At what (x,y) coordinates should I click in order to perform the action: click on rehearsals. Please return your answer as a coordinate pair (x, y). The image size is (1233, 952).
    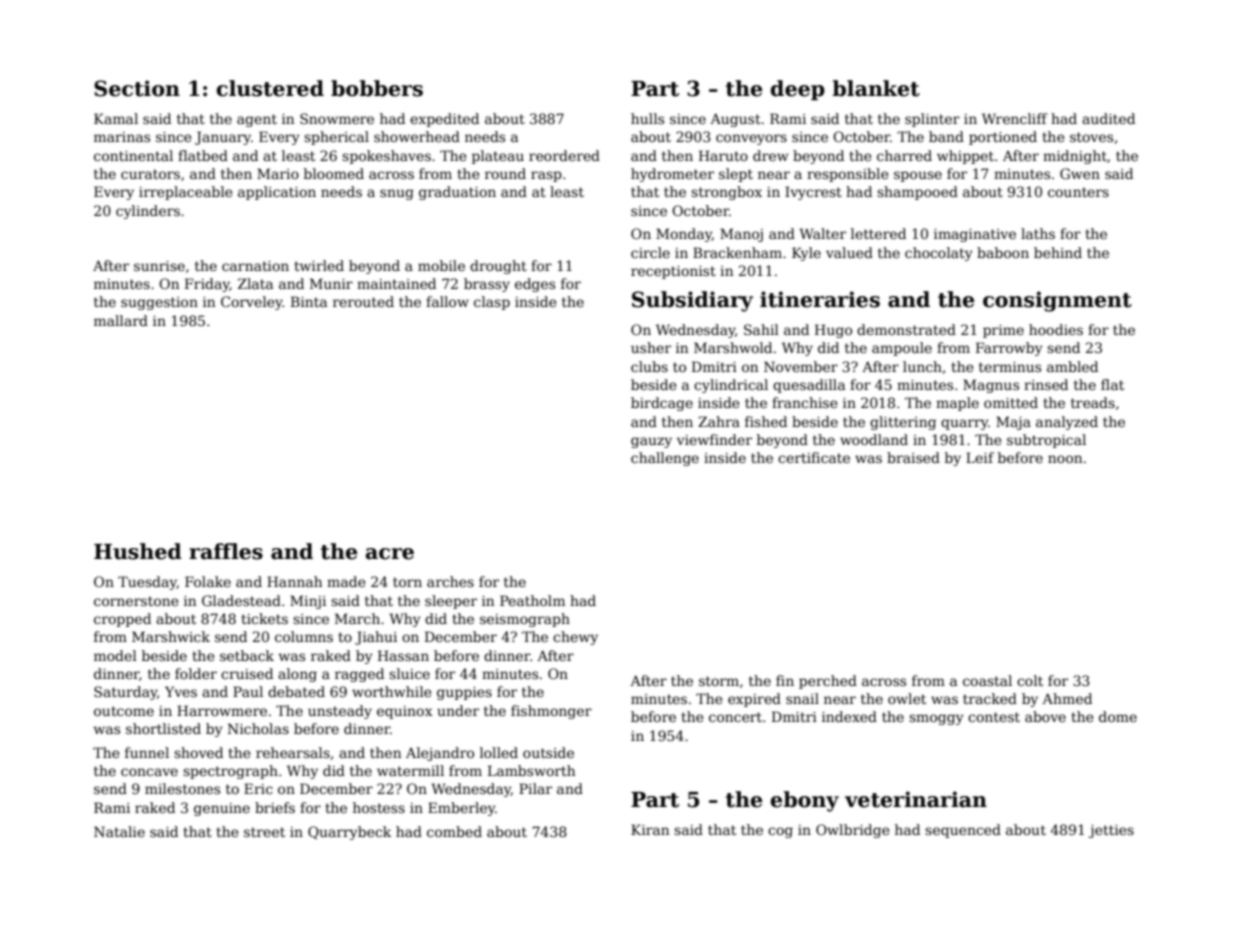
    Looking at the image, I should click on (293, 752).
